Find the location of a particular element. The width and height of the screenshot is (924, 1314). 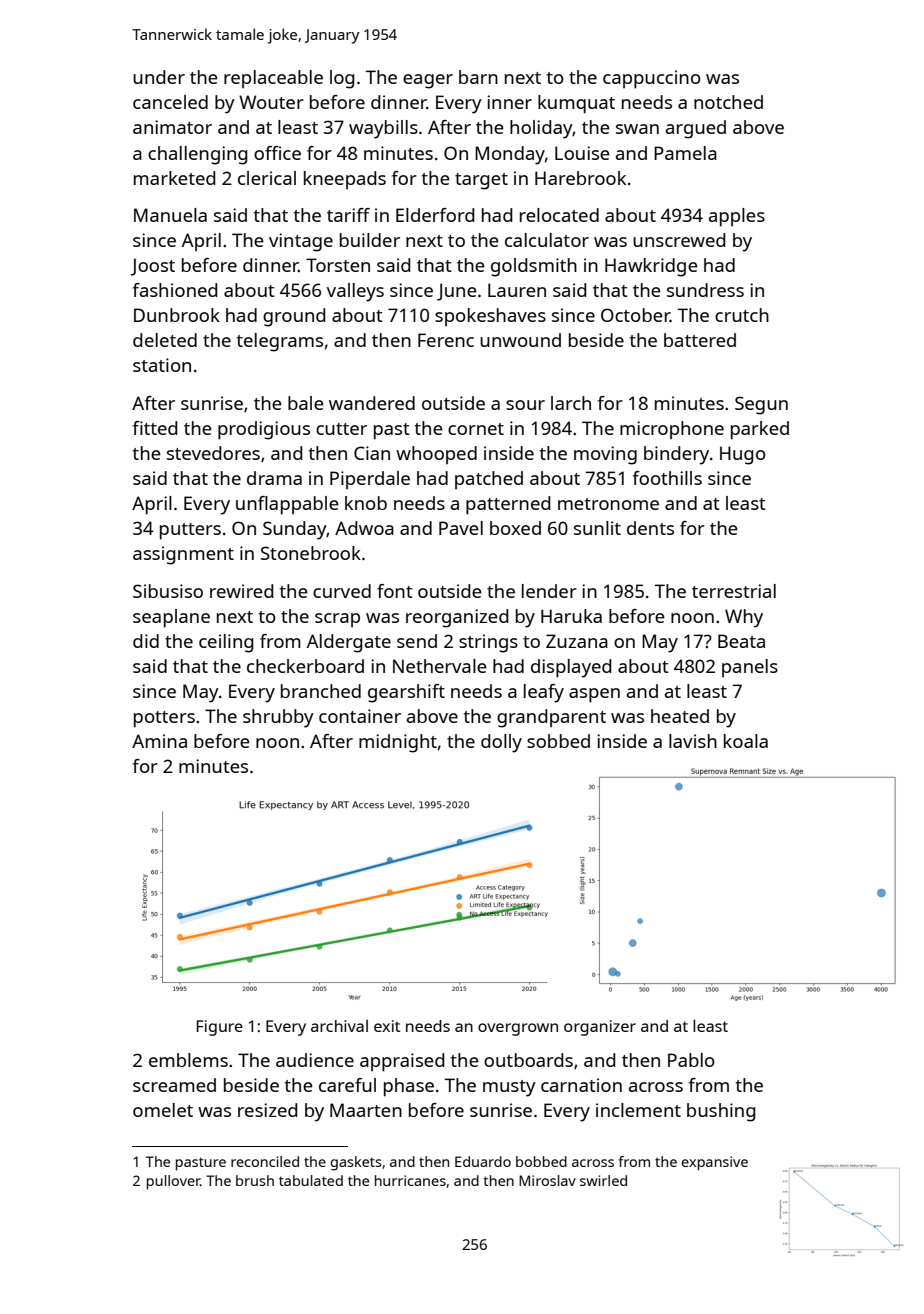

archival is located at coordinates (339, 1026).
